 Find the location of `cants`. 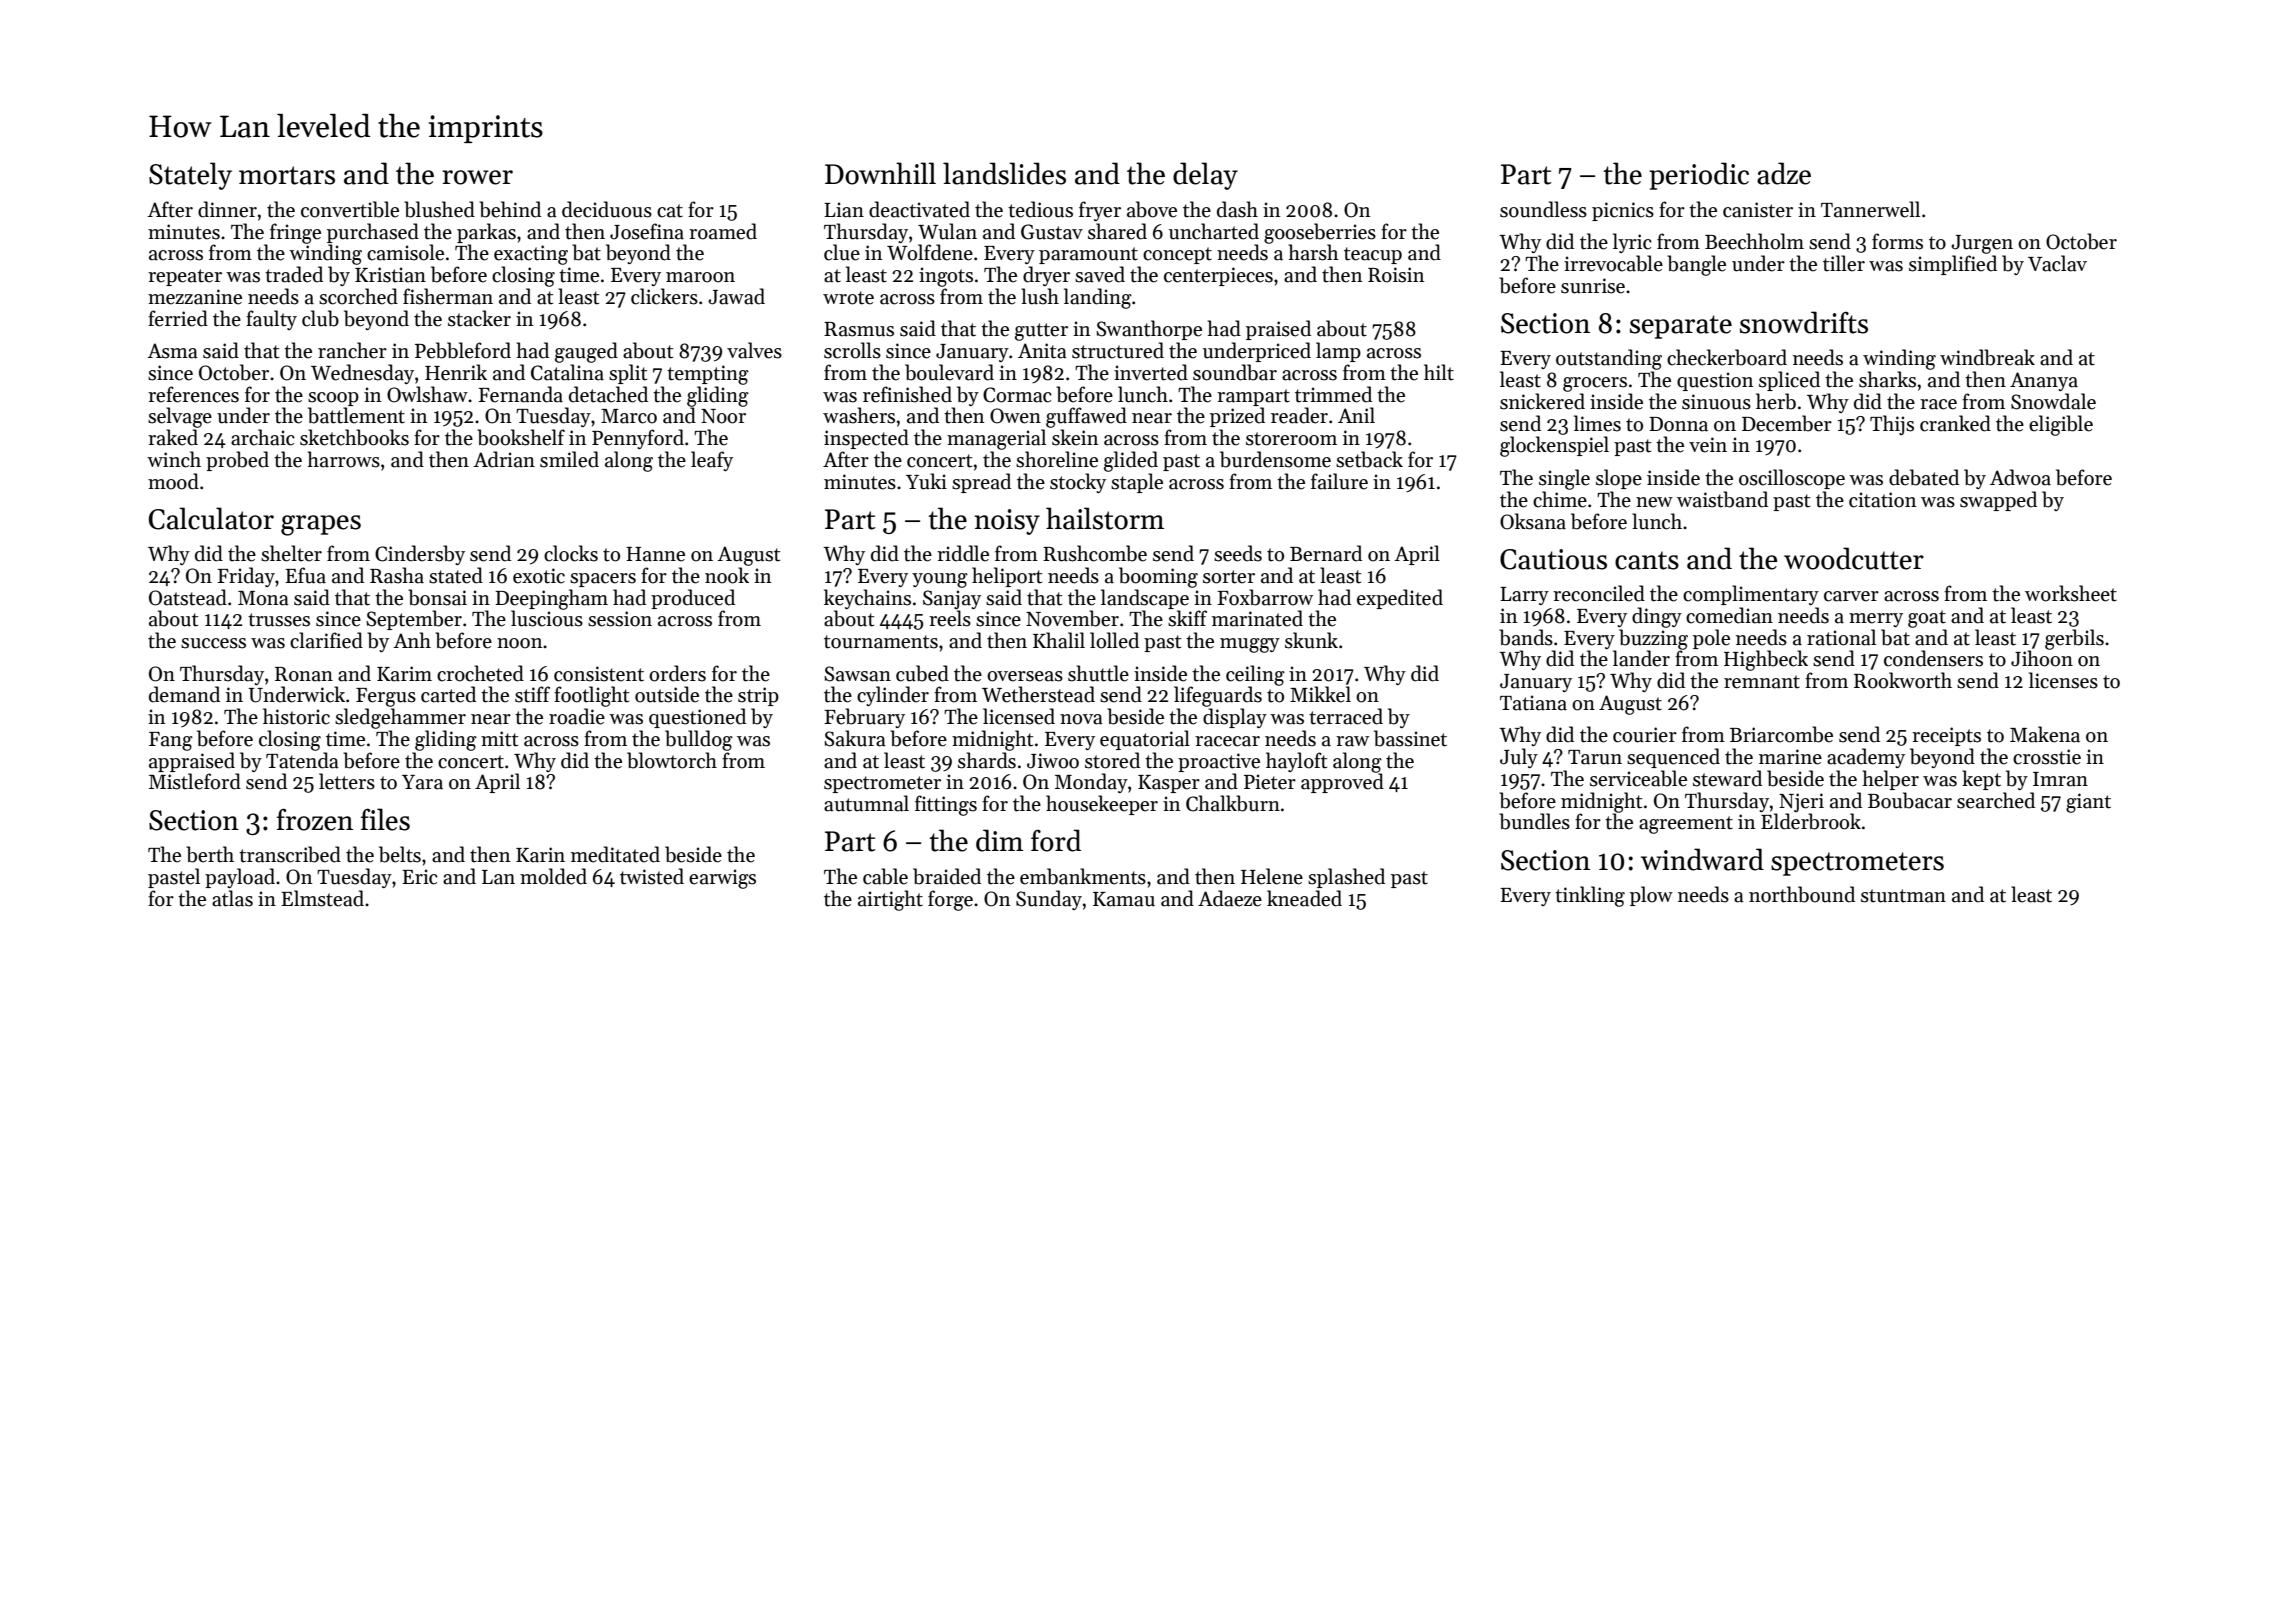

cants is located at coordinates (1647, 560).
